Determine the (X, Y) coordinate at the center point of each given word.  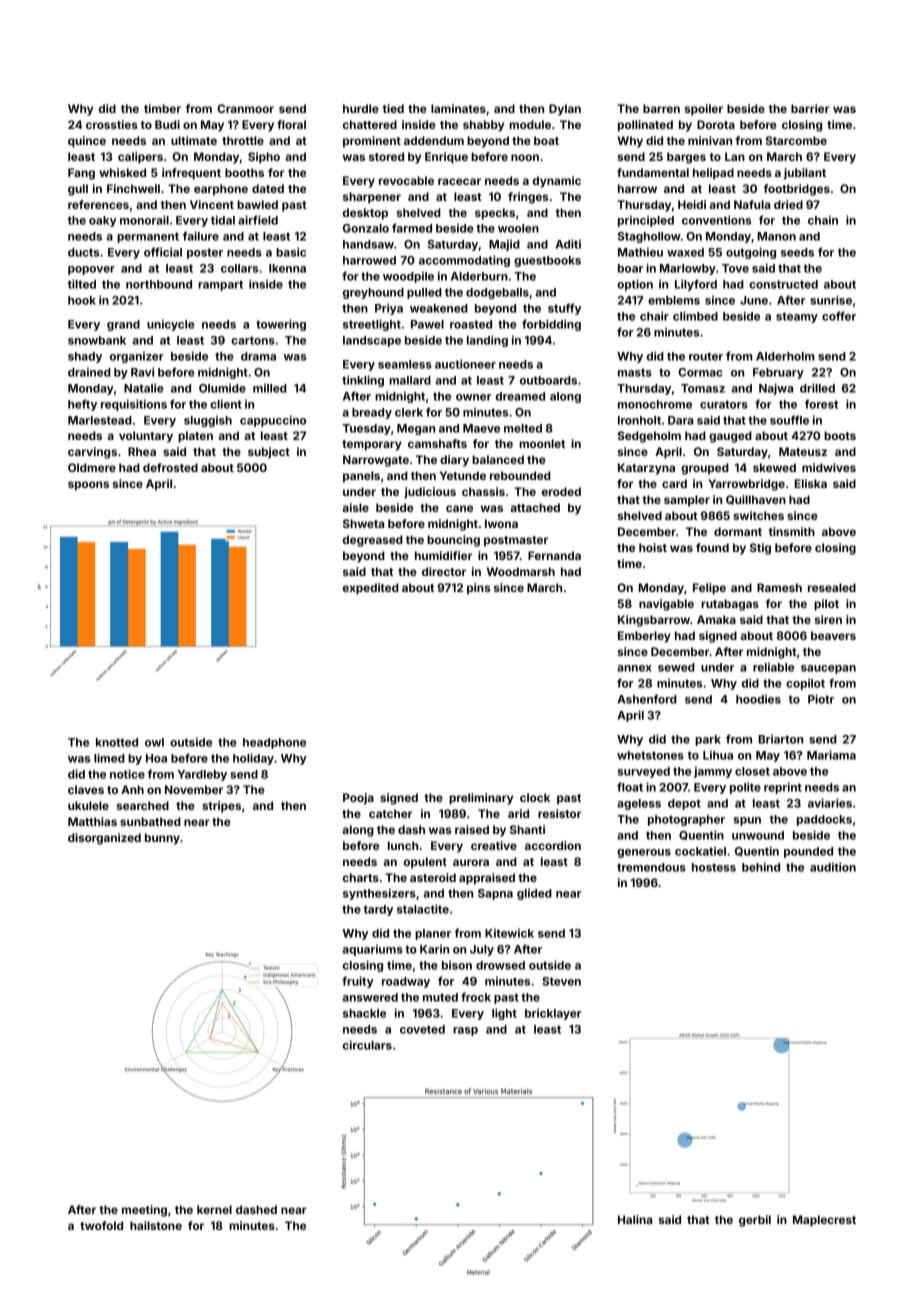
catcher (390, 813)
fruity (358, 982)
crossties (112, 124)
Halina (635, 1219)
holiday (253, 759)
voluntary (146, 437)
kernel (214, 1209)
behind (761, 867)
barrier (810, 108)
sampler (687, 501)
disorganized (104, 839)
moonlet (542, 443)
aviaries (830, 803)
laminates (458, 108)
